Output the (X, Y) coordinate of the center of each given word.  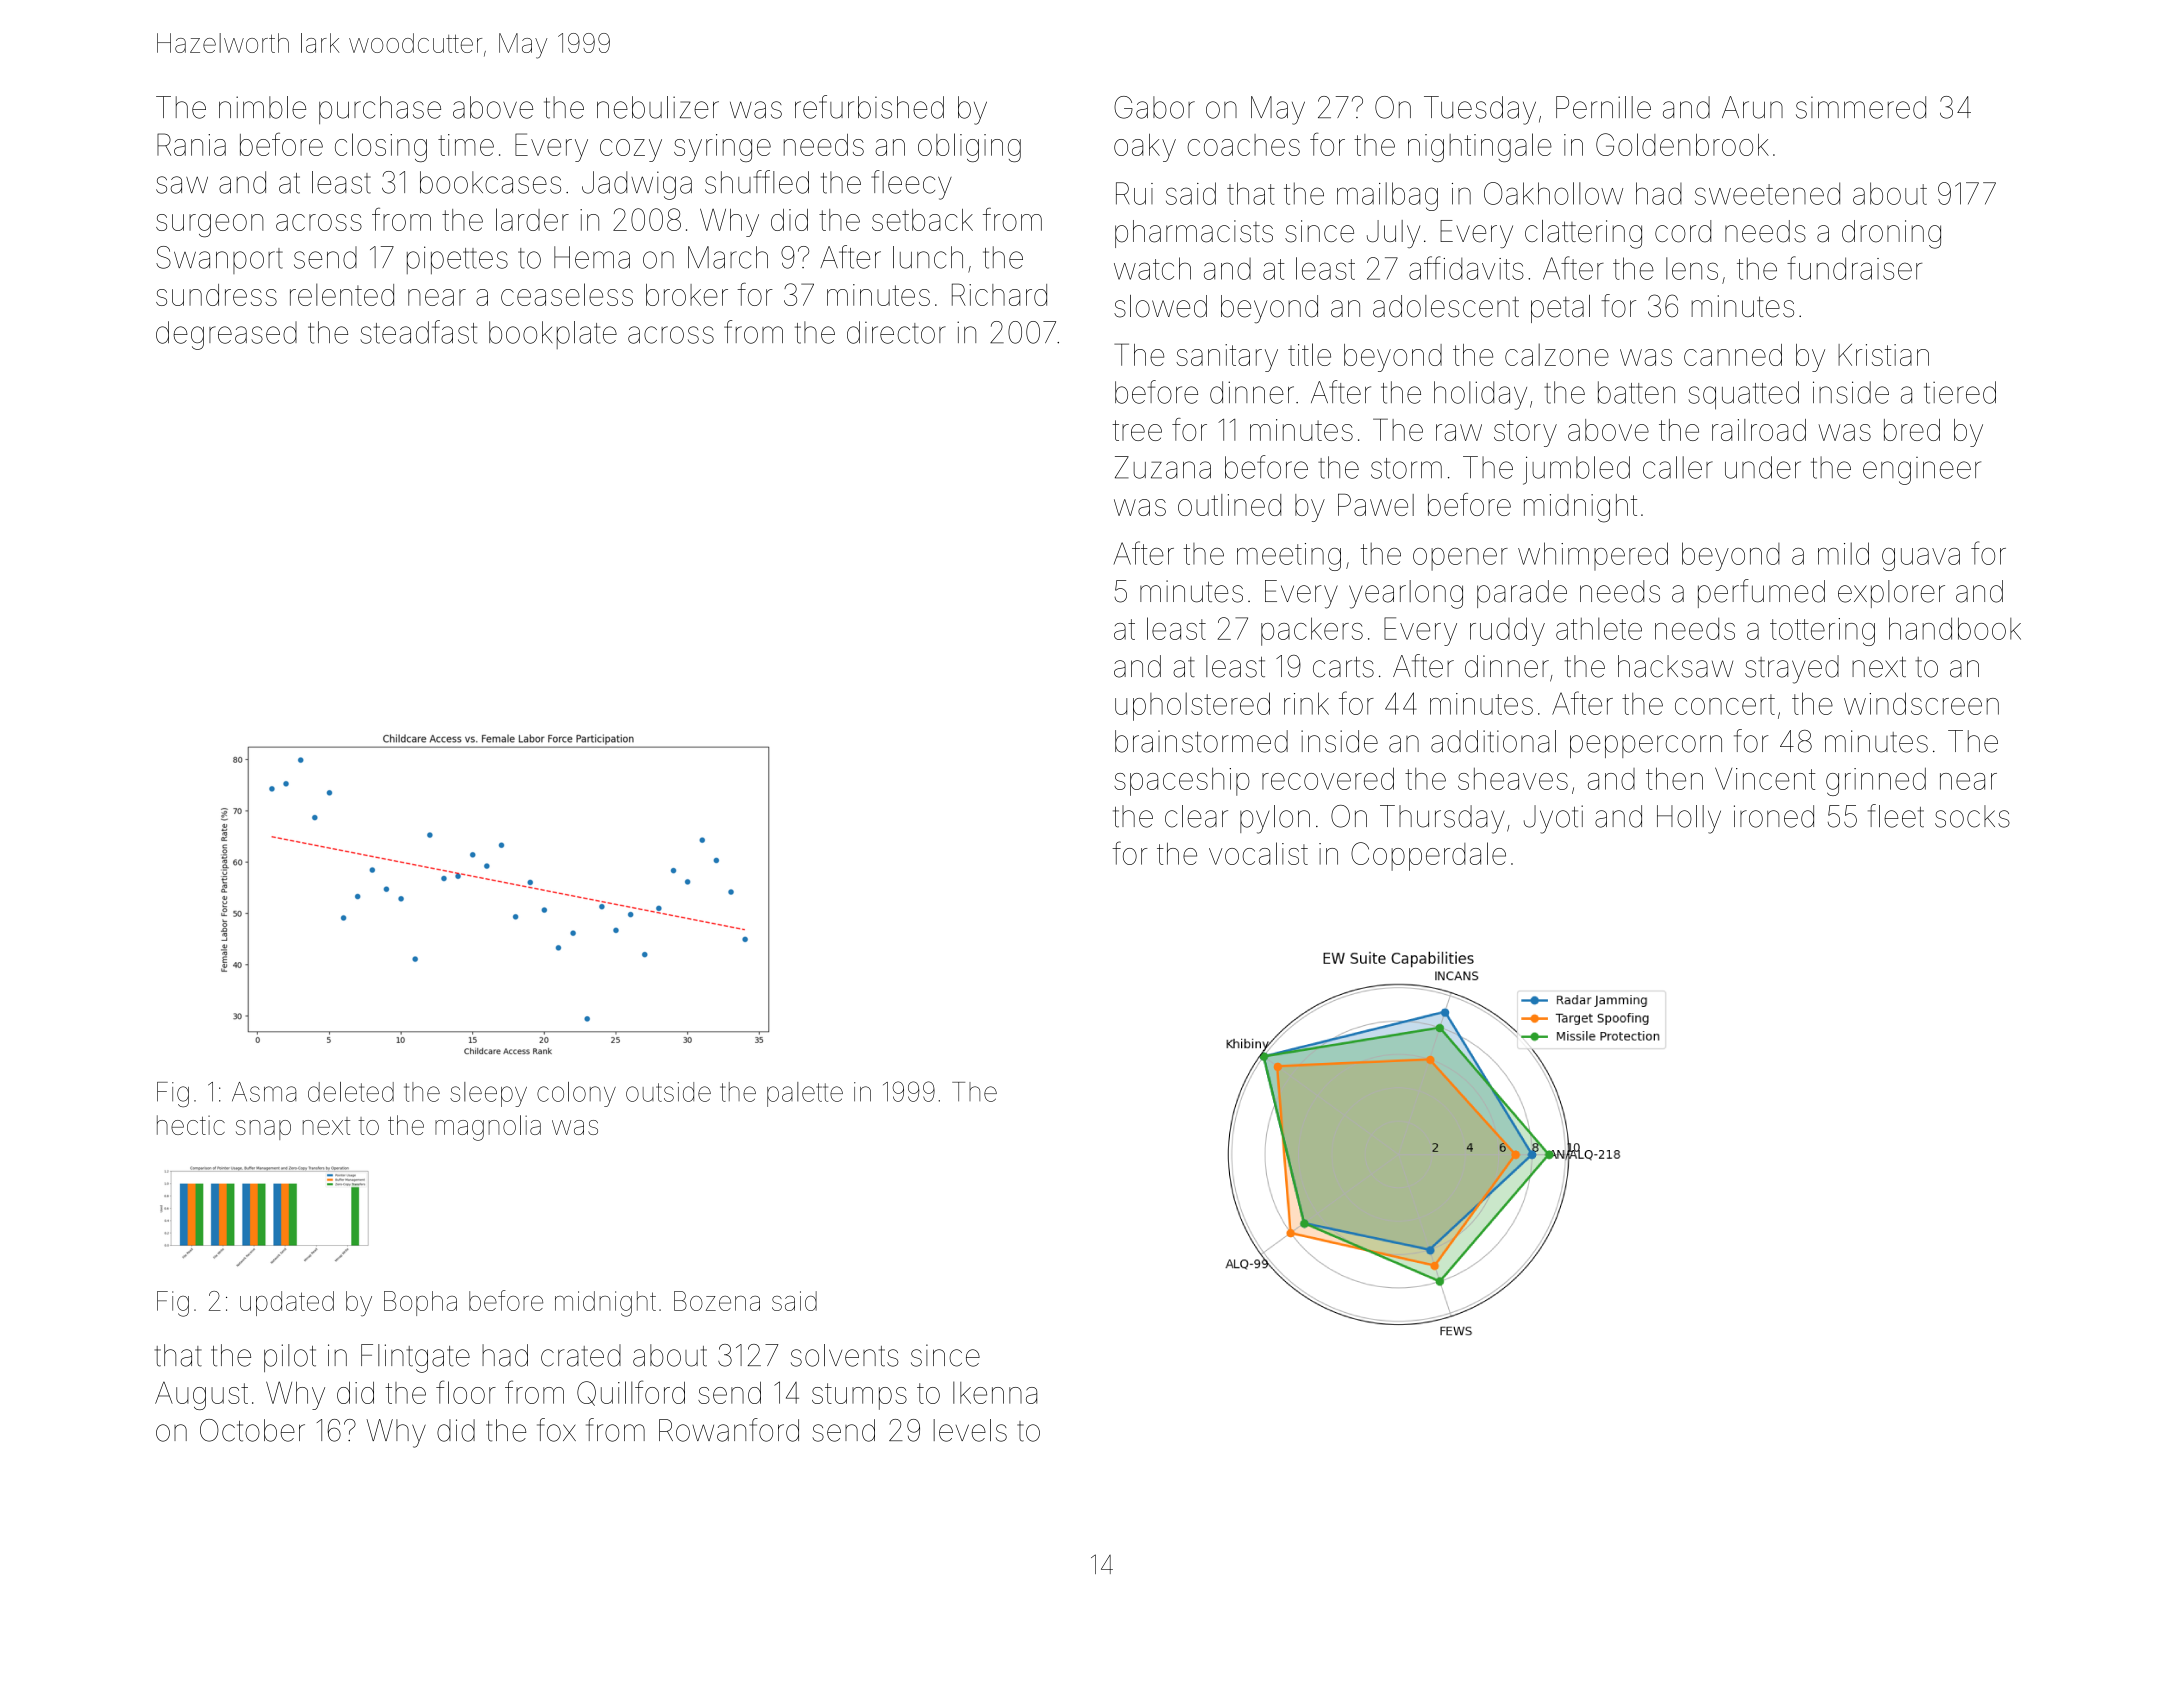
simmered (1861, 107)
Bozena (717, 1301)
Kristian (1883, 355)
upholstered (1192, 706)
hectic (191, 1125)
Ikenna (995, 1392)
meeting (1289, 557)
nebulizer (658, 107)
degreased (226, 335)
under (1763, 467)
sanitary (1227, 358)
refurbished (869, 107)
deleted (351, 1092)
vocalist (1258, 853)
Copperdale (1428, 856)
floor (466, 1392)
